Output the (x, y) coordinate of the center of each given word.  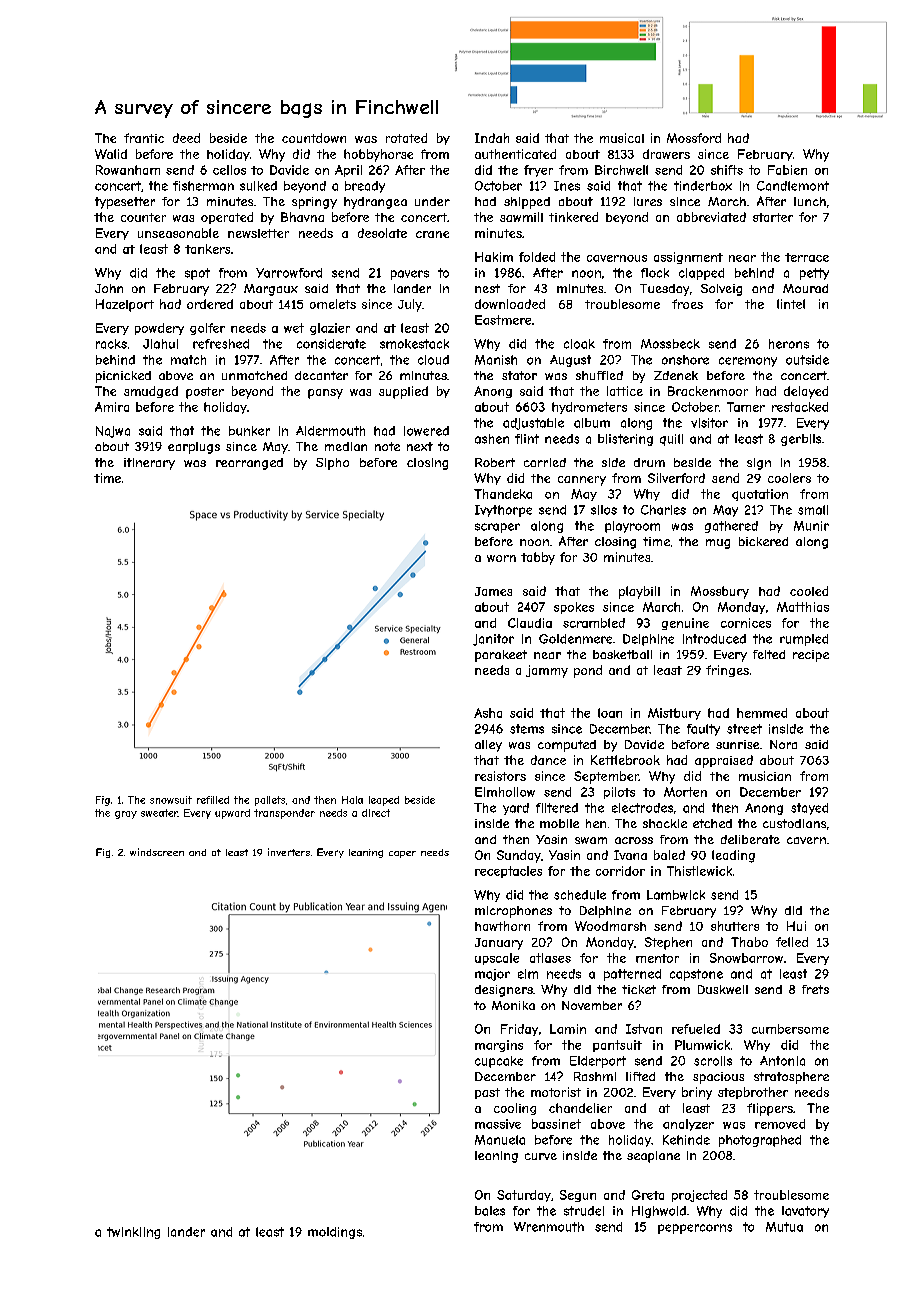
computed (567, 746)
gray (126, 815)
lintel (791, 304)
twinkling (133, 1233)
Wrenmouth (549, 1227)
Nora (783, 744)
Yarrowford (289, 273)
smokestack (414, 344)
